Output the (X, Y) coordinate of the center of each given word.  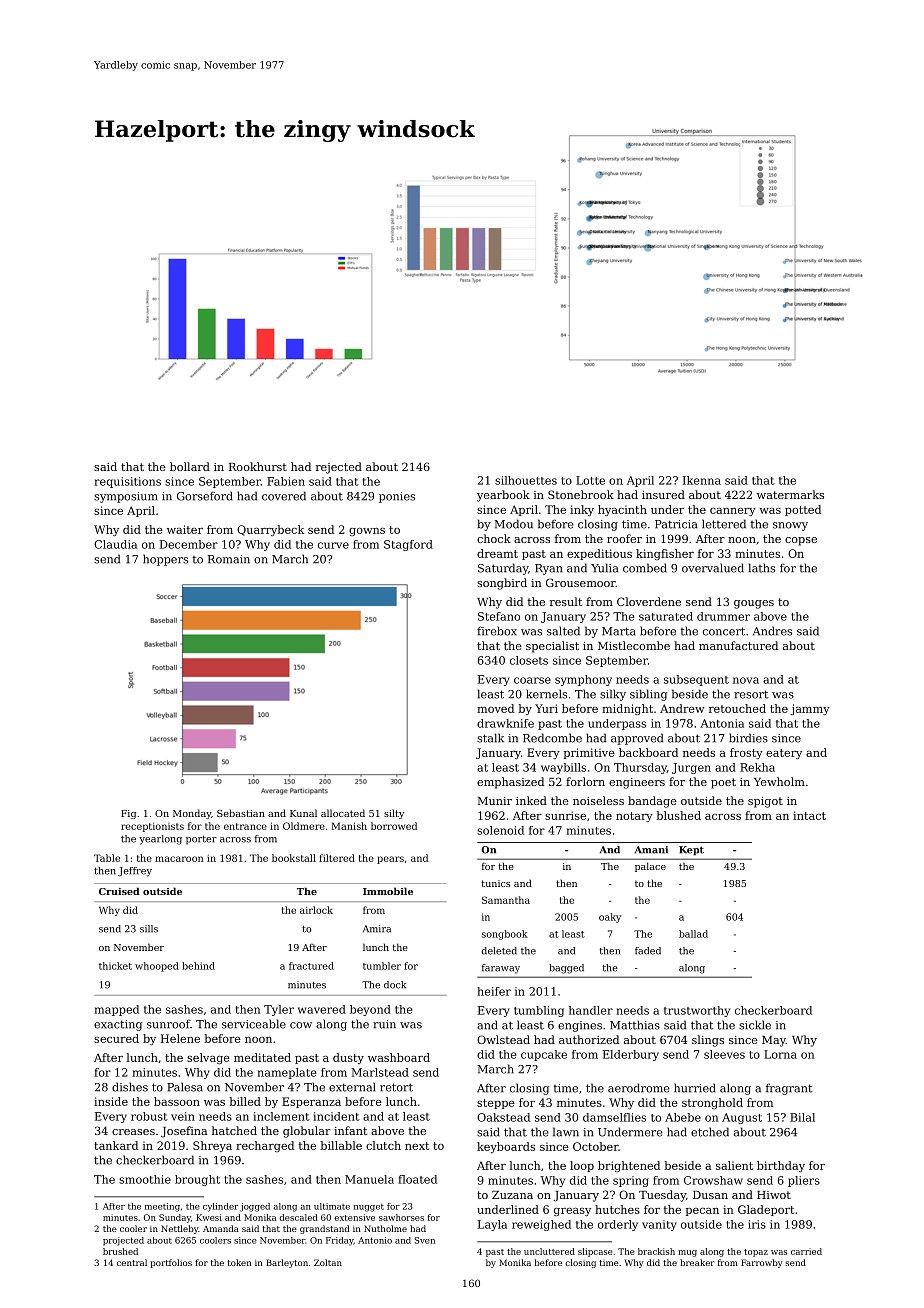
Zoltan (328, 1262)
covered (284, 496)
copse (801, 541)
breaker (697, 1262)
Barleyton (287, 1263)
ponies (397, 497)
